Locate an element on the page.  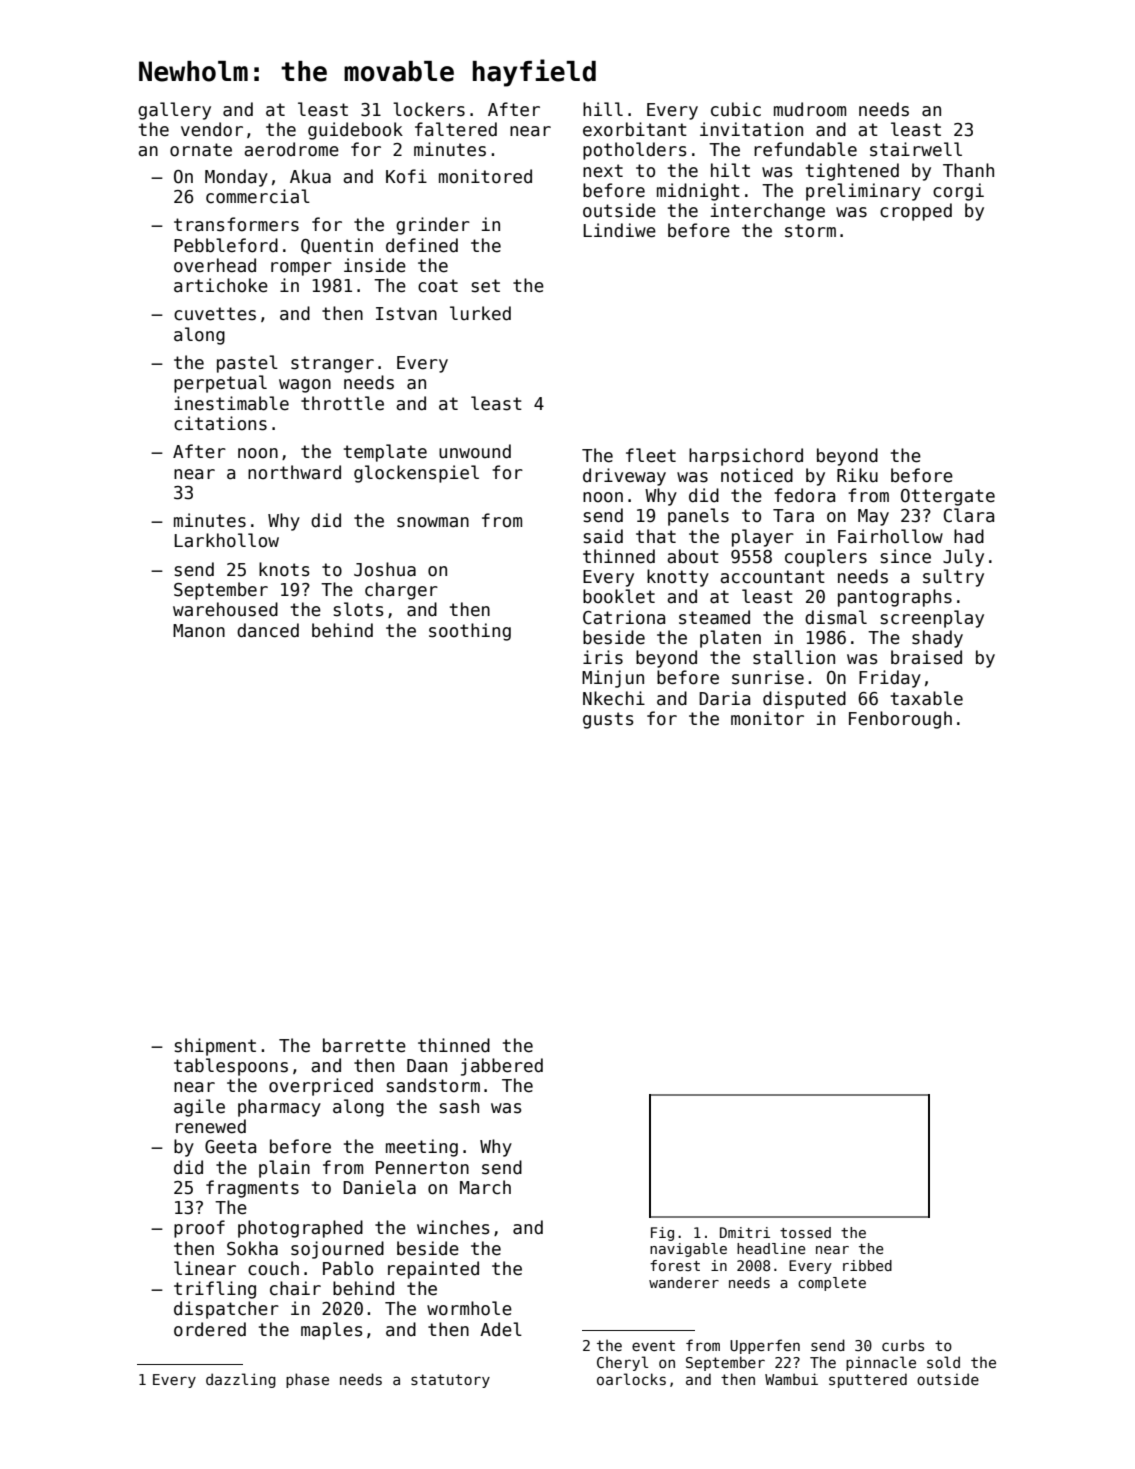
Daan is located at coordinates (427, 1066).
